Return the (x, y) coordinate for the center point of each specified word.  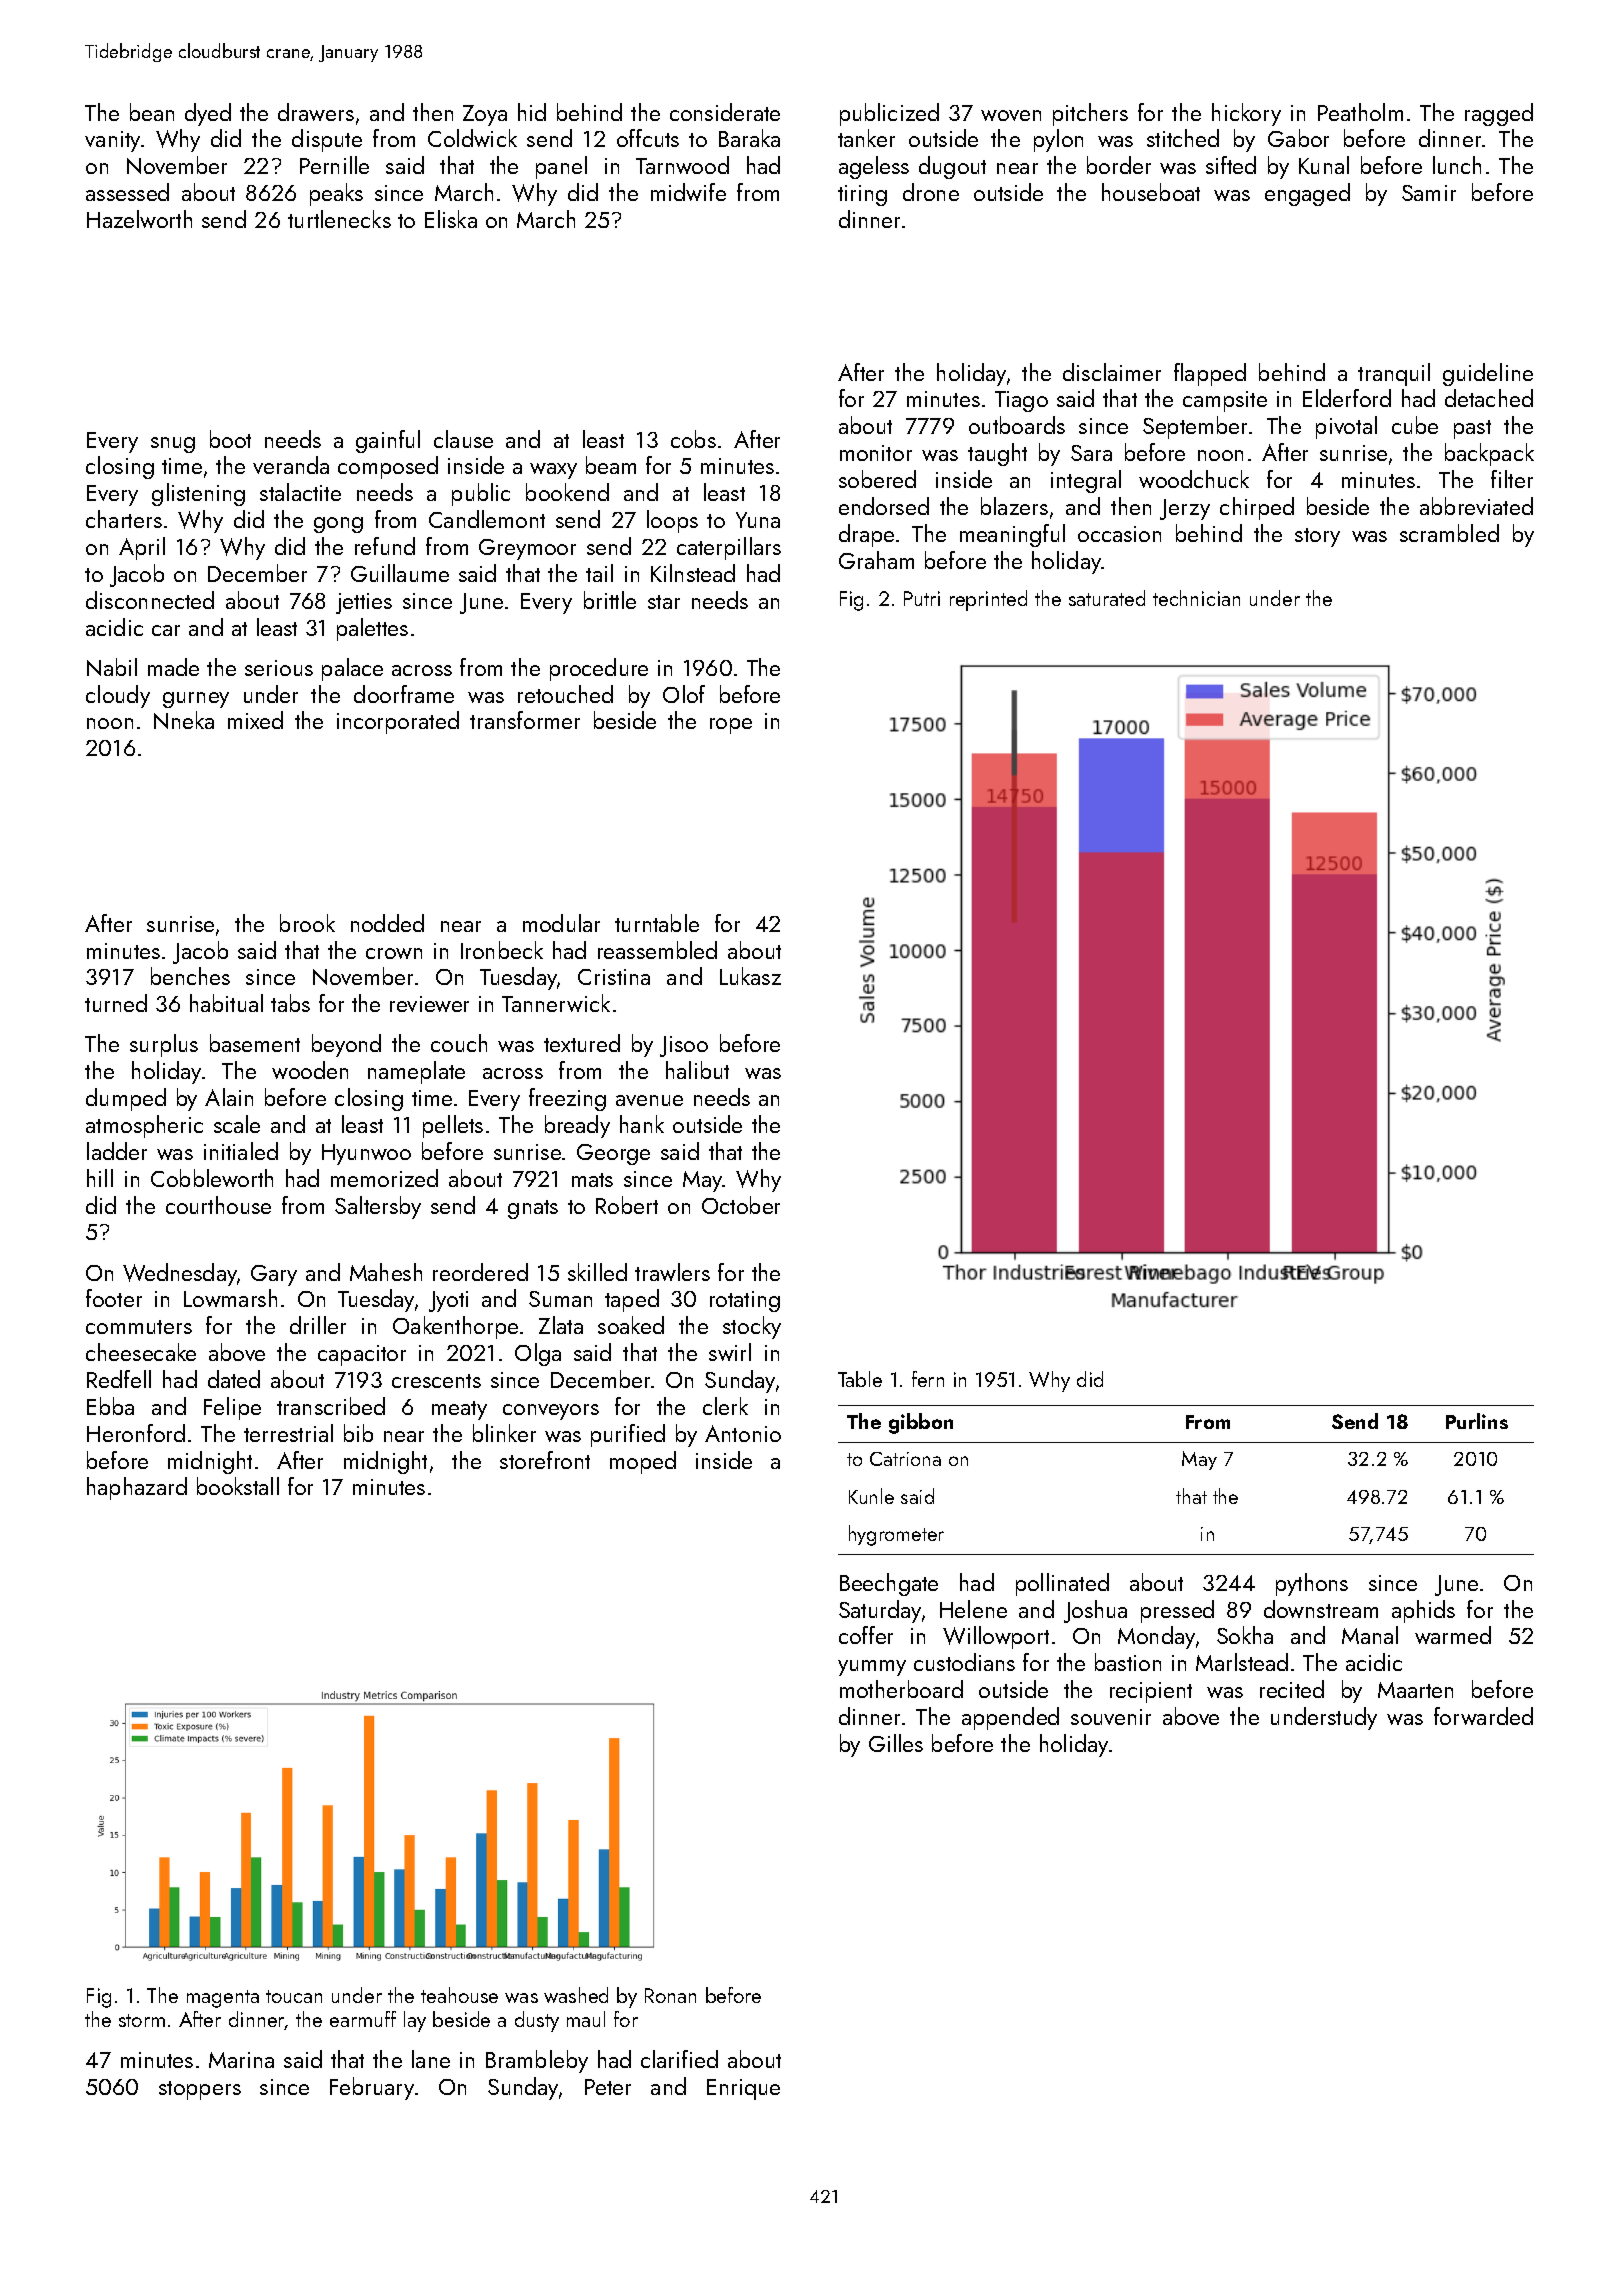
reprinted (988, 600)
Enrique (743, 2089)
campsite (1225, 401)
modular (561, 923)
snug (173, 445)
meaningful (1012, 535)
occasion (1119, 534)
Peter (608, 2087)
